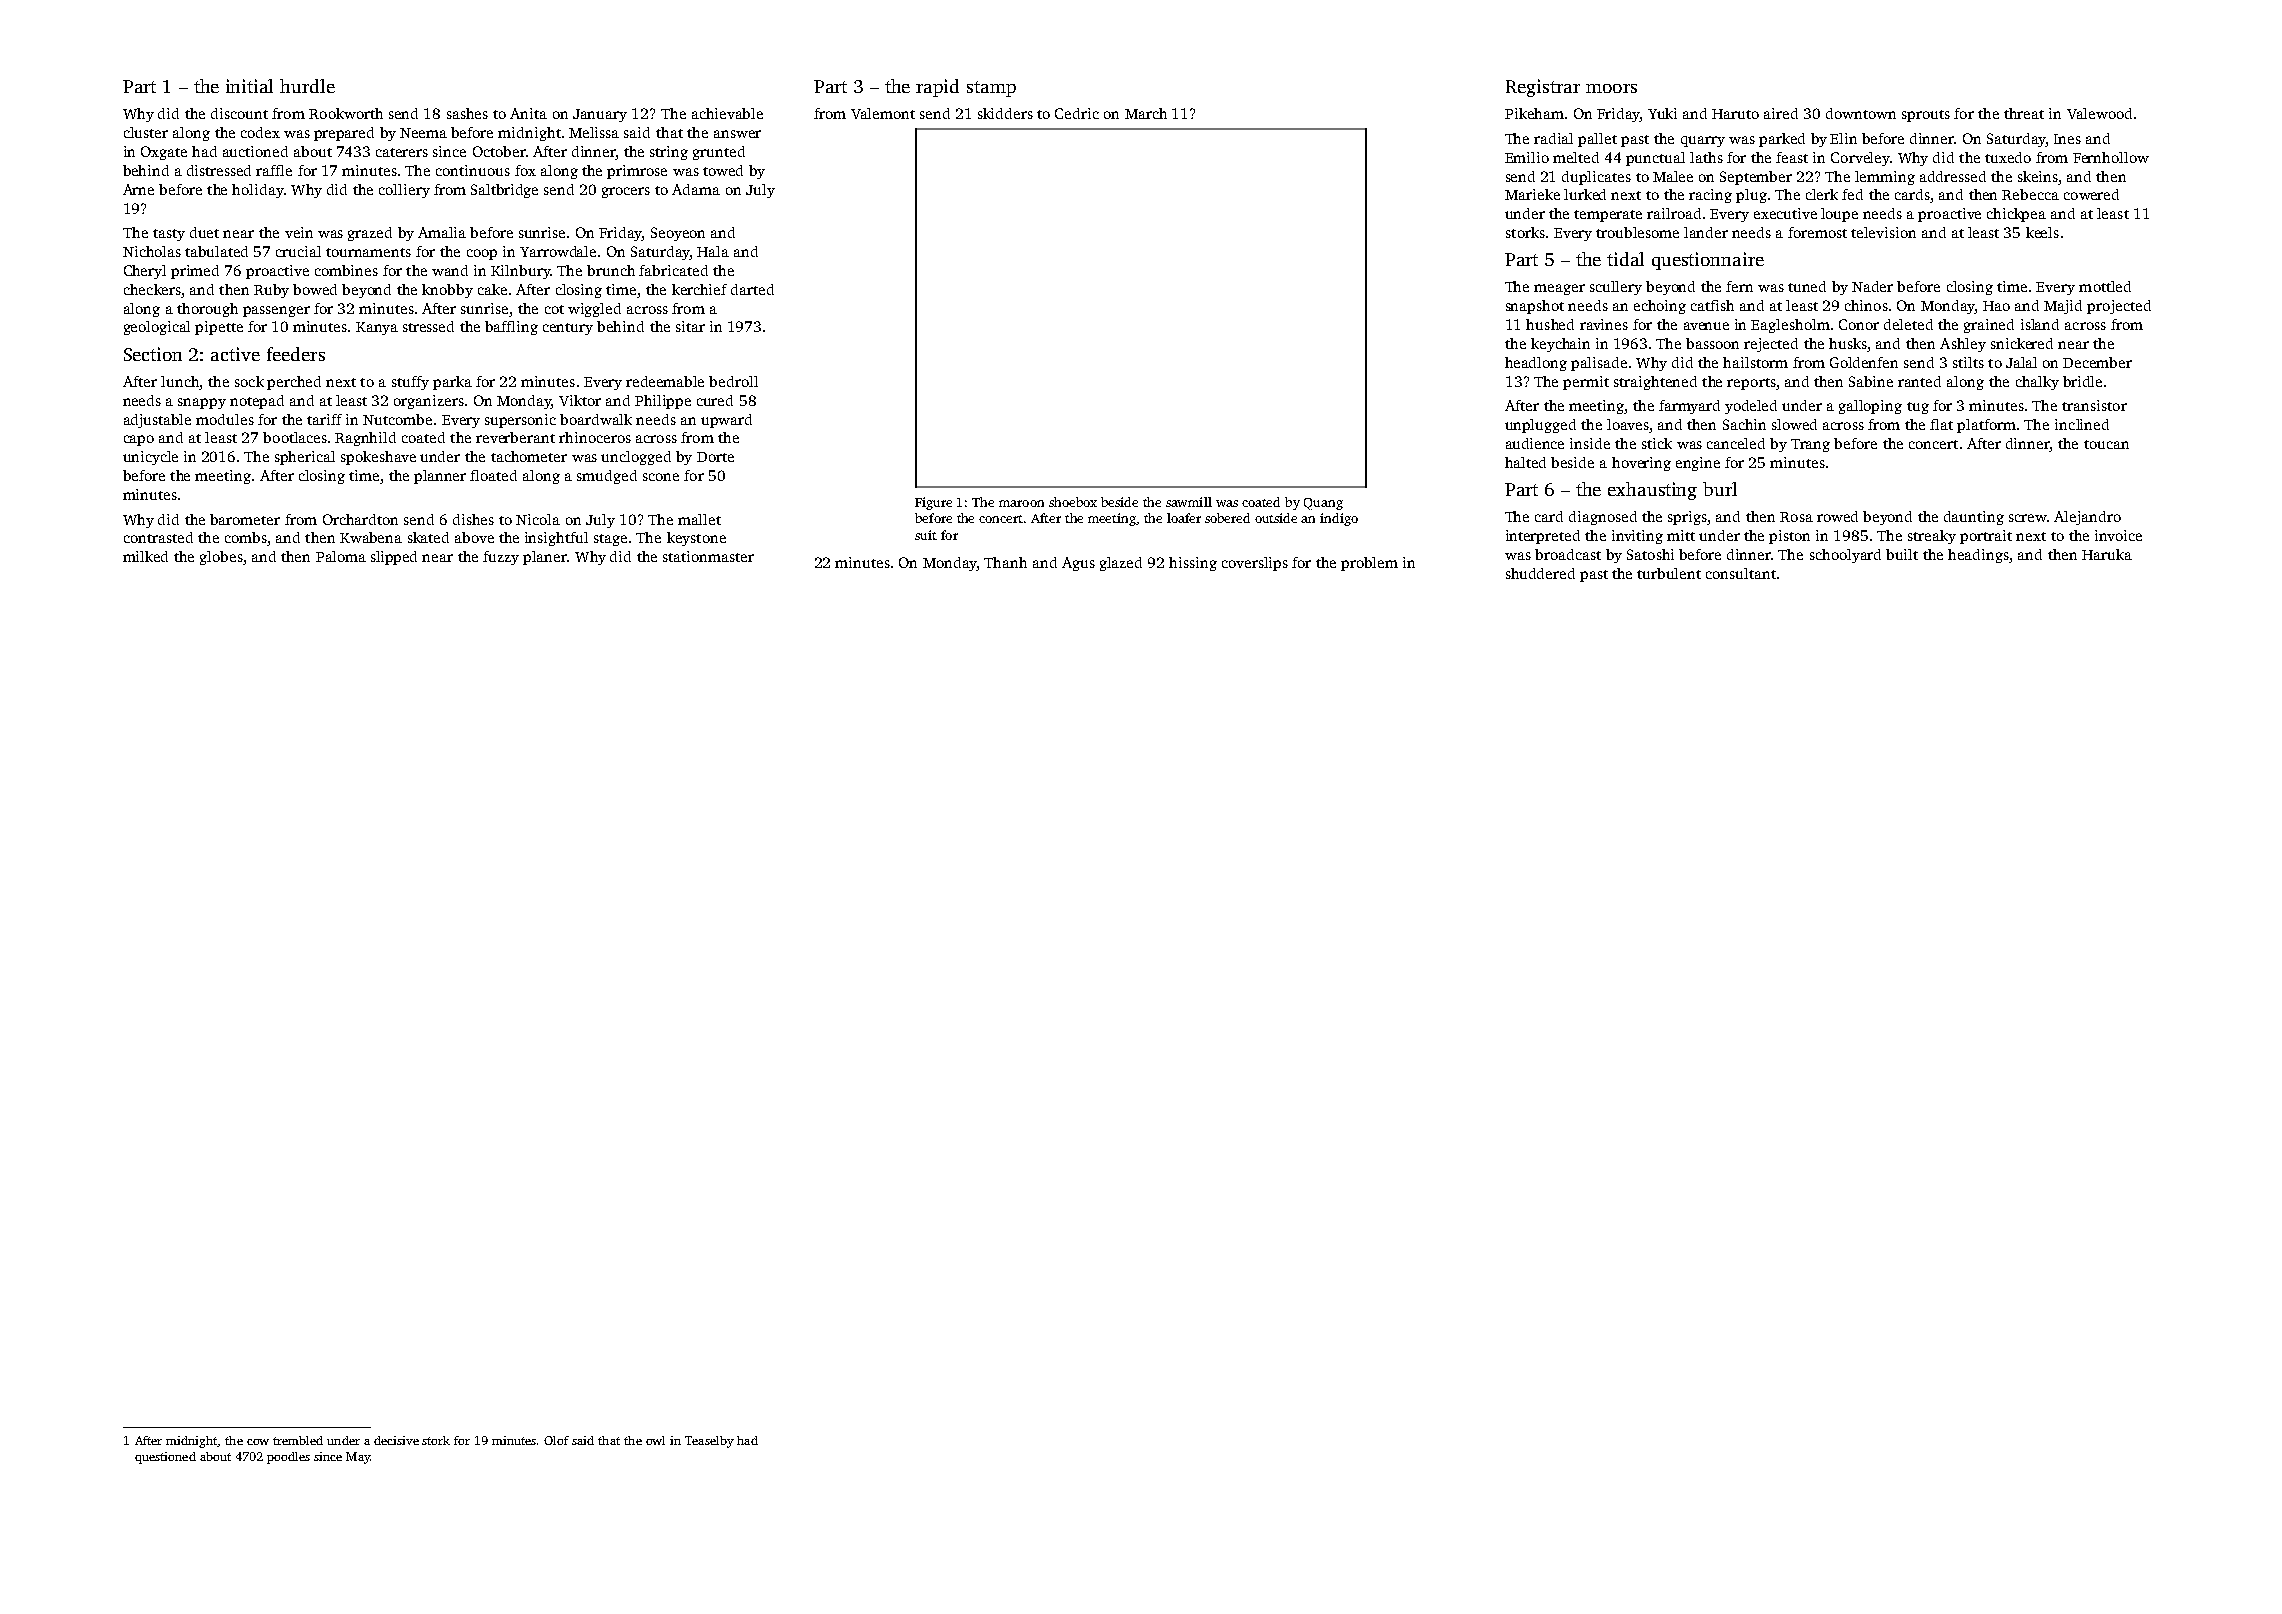 The height and width of the page is (1614, 2282). Describe the element at coordinates (709, 1442) in the page. I see `Teaselby` at that location.
